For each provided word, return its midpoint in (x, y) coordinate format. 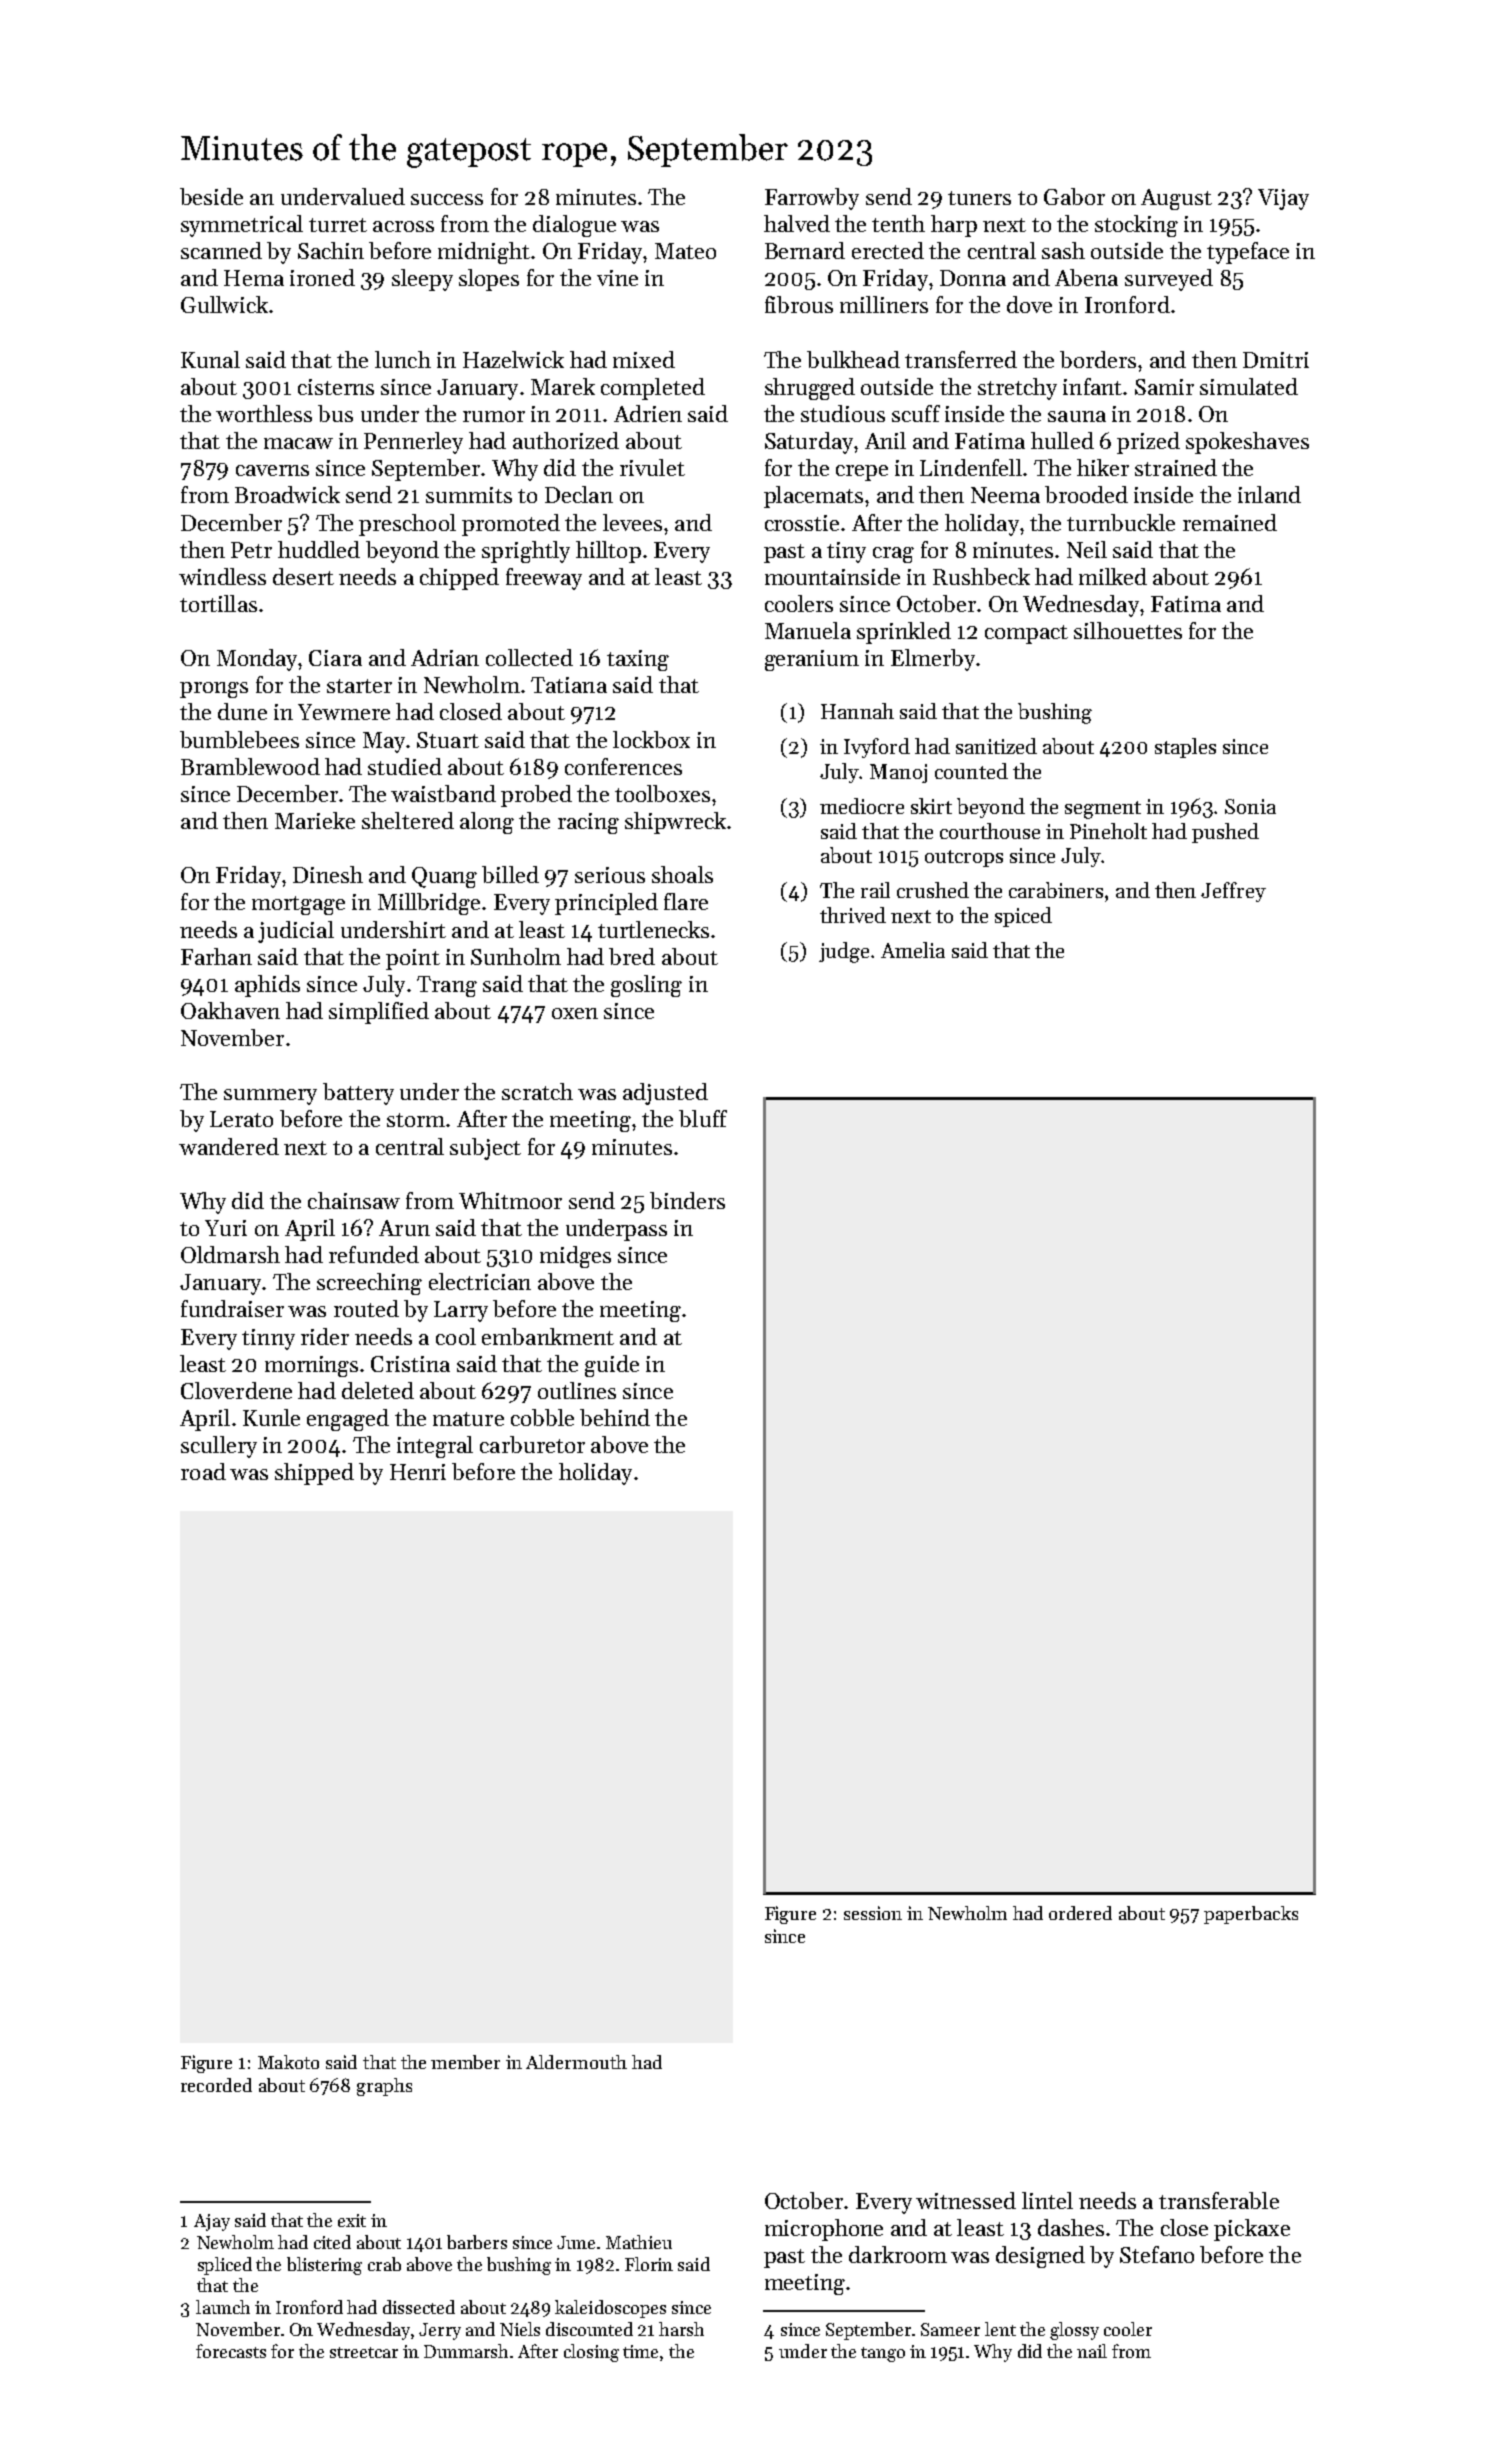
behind (615, 1417)
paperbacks (1251, 1915)
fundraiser (232, 1308)
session (873, 1913)
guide (612, 1366)
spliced (225, 2266)
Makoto (288, 2062)
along (487, 823)
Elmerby (933, 660)
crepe (862, 473)
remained (1230, 522)
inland (1269, 494)
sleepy (422, 280)
